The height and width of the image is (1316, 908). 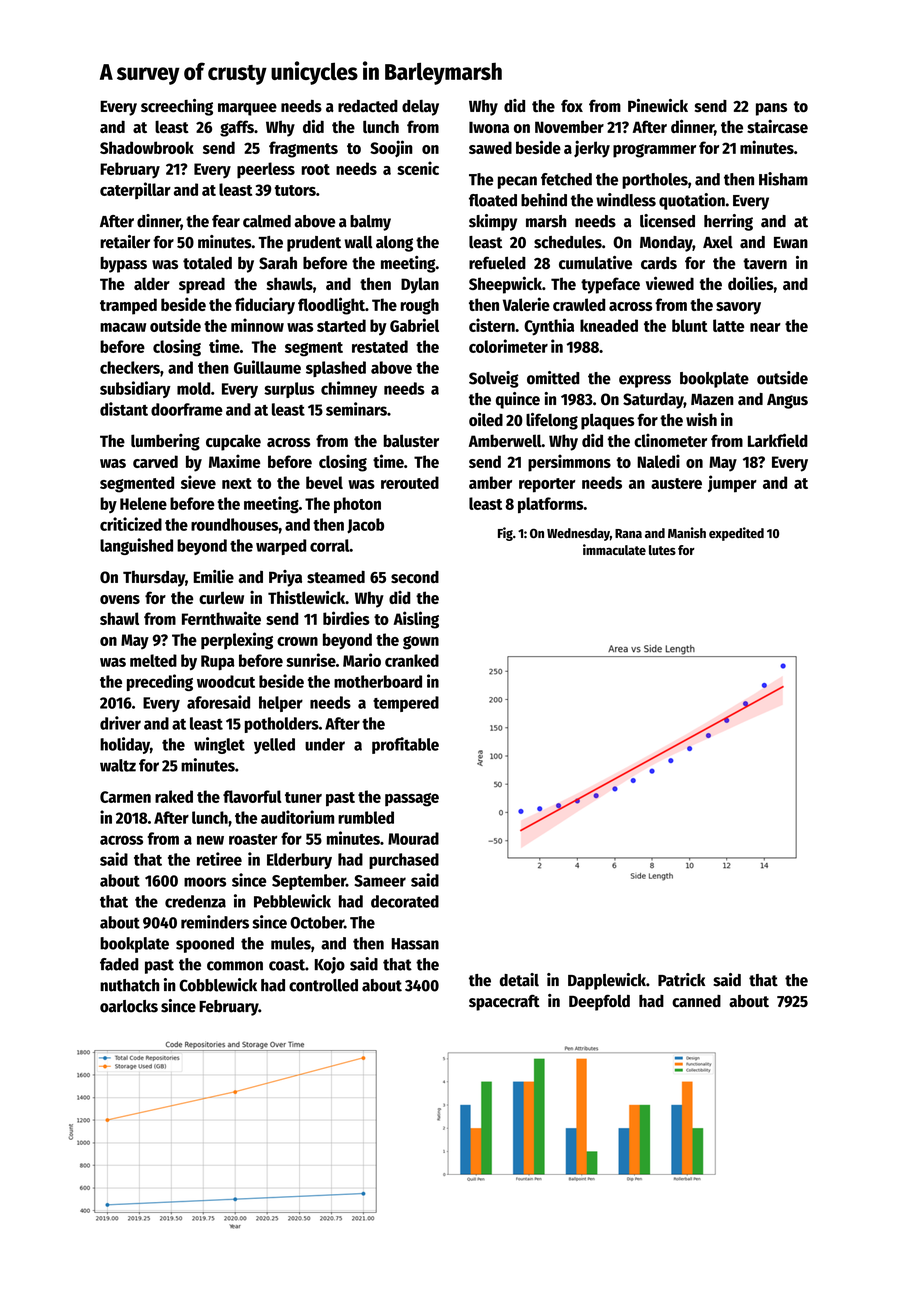 What do you see at coordinates (287, 965) in the image?
I see `coast` at bounding box center [287, 965].
